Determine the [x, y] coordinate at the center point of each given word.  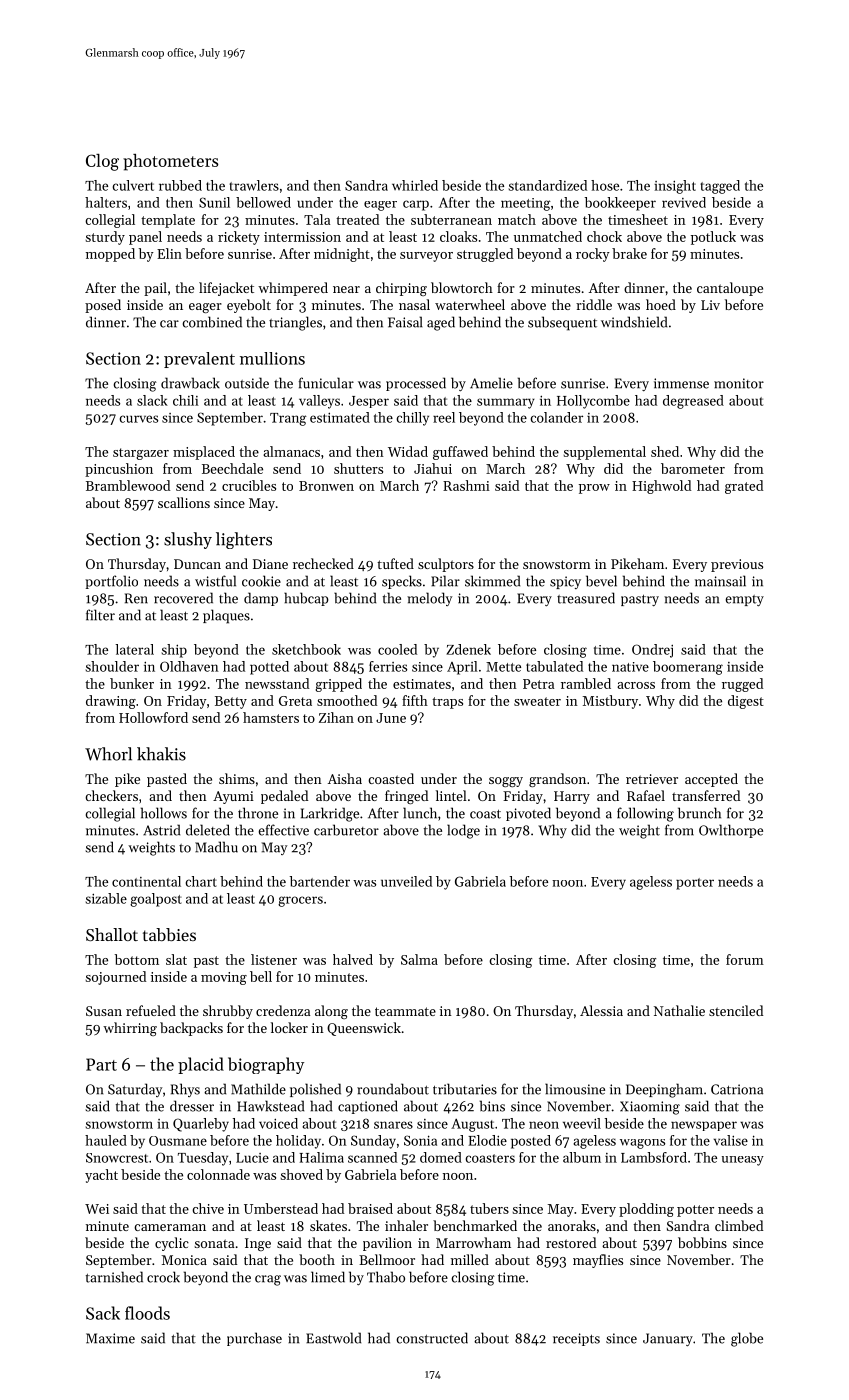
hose [605, 185]
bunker [132, 683]
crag [268, 1280]
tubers [489, 1208]
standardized [548, 185]
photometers [170, 162]
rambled [586, 683]
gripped [338, 685]
